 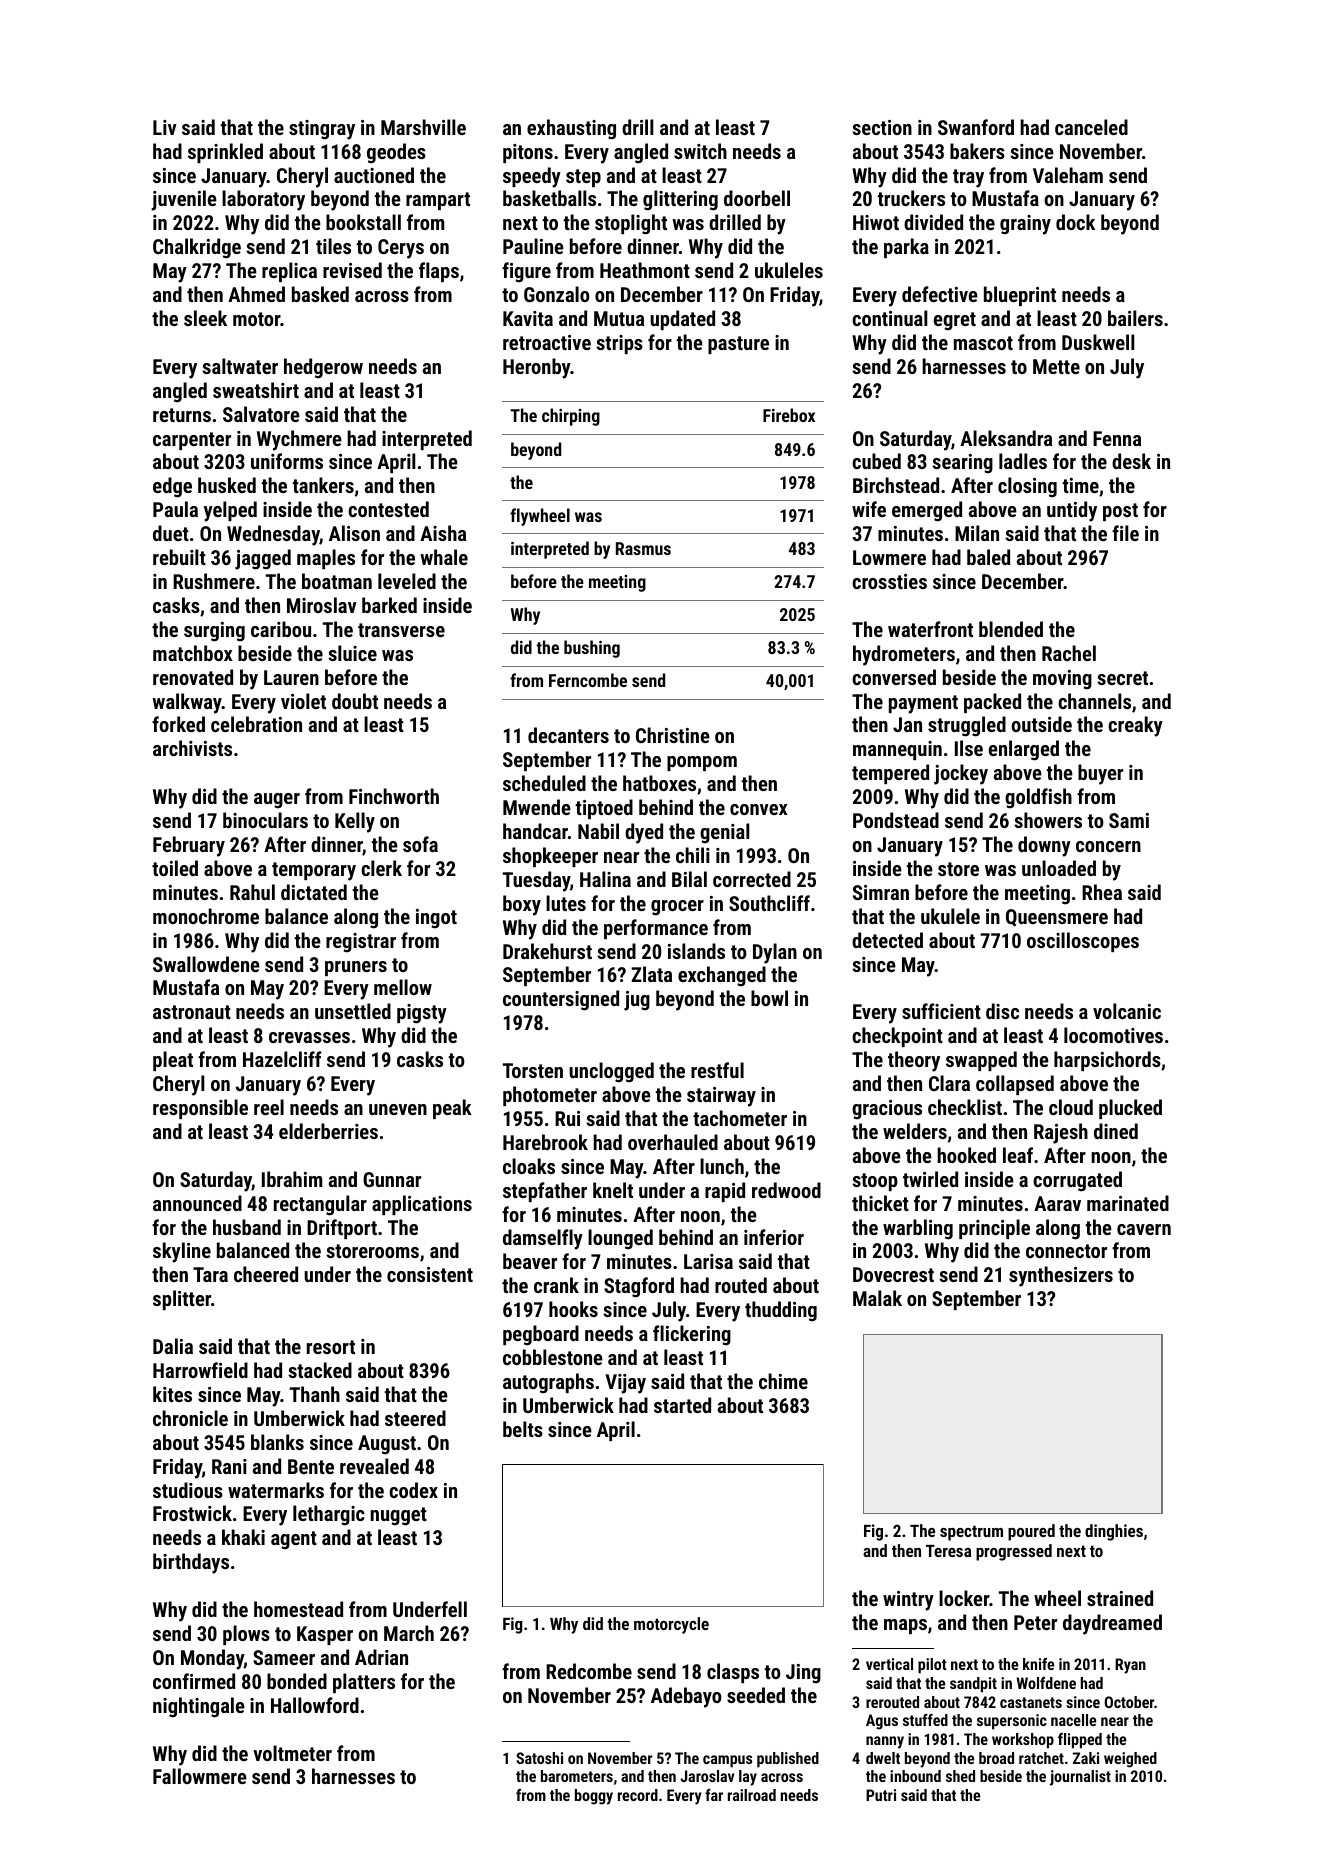 What do you see at coordinates (1091, 127) in the document?
I see `canceled` at bounding box center [1091, 127].
